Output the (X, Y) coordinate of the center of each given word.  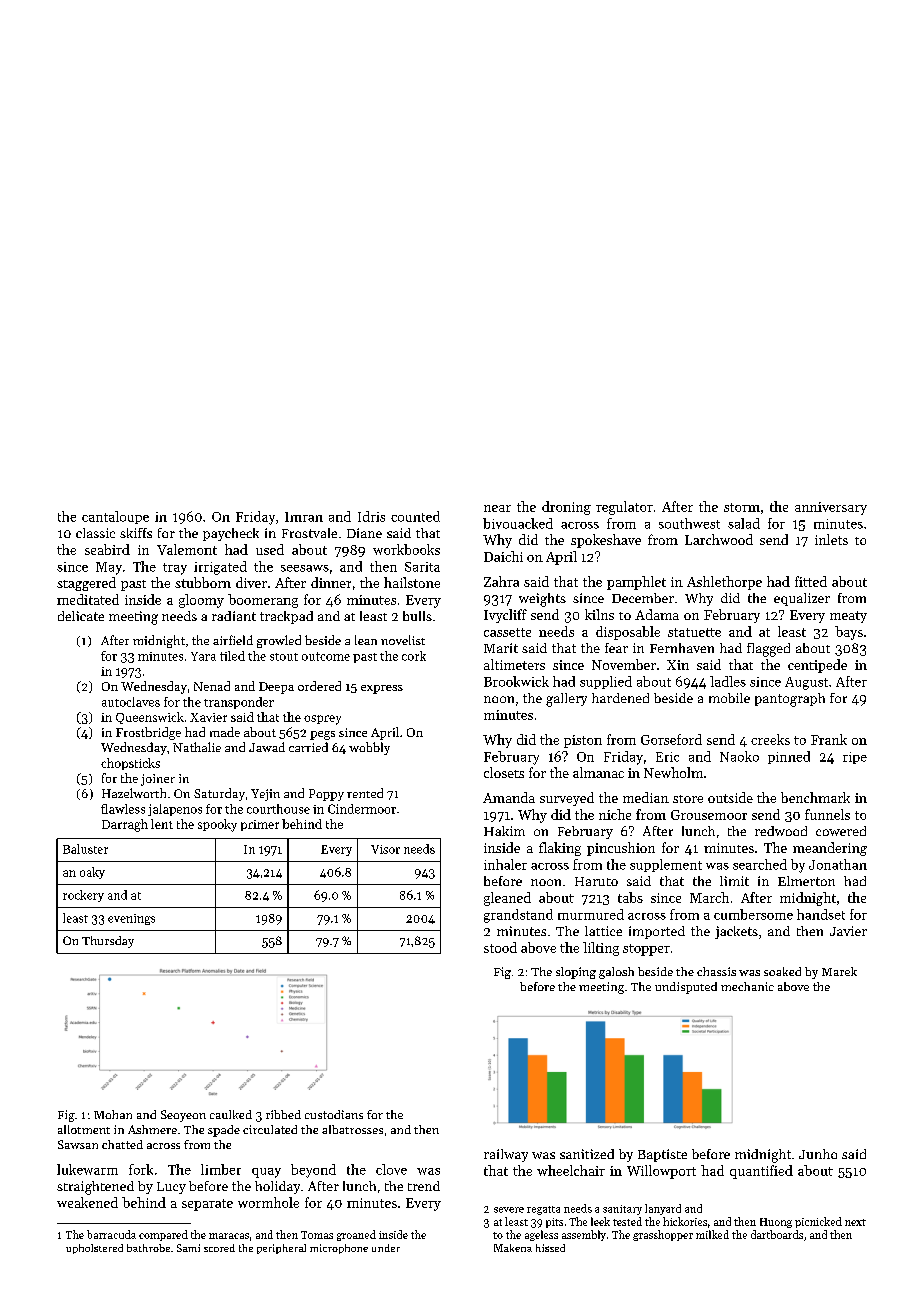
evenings (131, 919)
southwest (689, 523)
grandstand (518, 916)
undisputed (686, 988)
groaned (356, 1235)
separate (207, 1205)
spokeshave (606, 541)
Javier (848, 931)
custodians (334, 1114)
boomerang (263, 601)
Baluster (85, 849)
